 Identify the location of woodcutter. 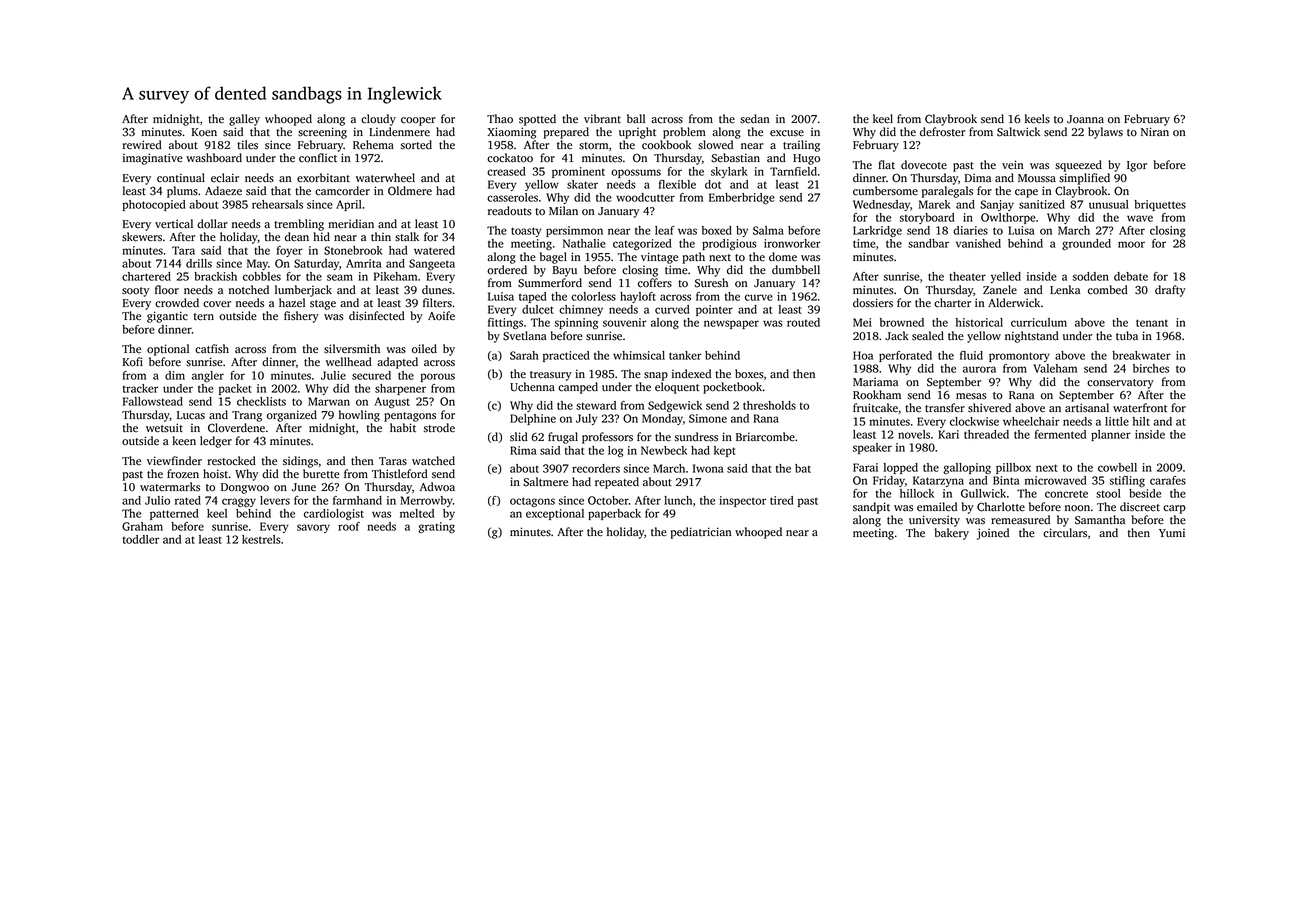
(645, 197).
